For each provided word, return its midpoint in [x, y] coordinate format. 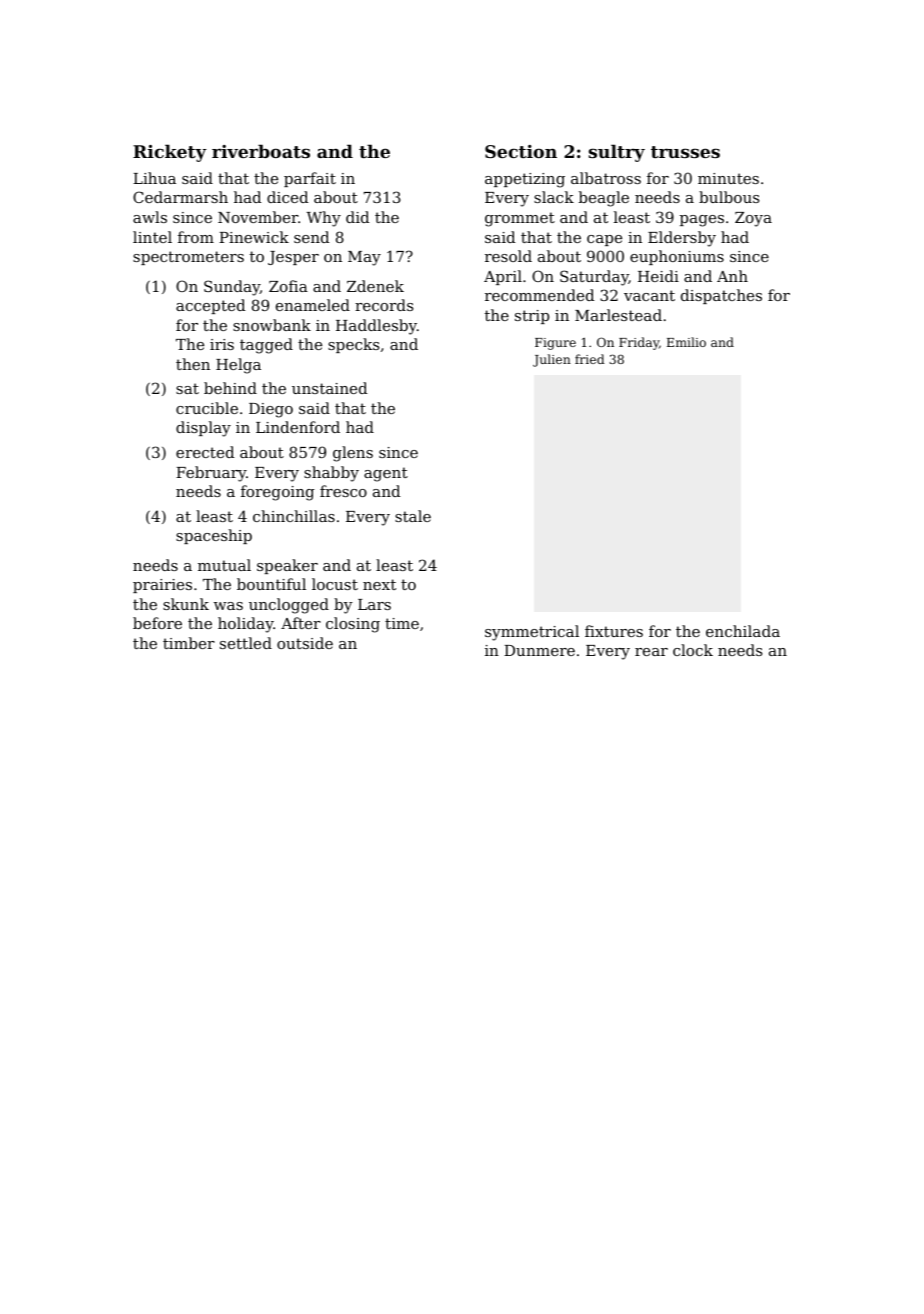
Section [521, 151]
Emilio [686, 342]
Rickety [170, 153]
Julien [552, 360]
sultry [617, 153]
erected [205, 452]
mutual [224, 565]
